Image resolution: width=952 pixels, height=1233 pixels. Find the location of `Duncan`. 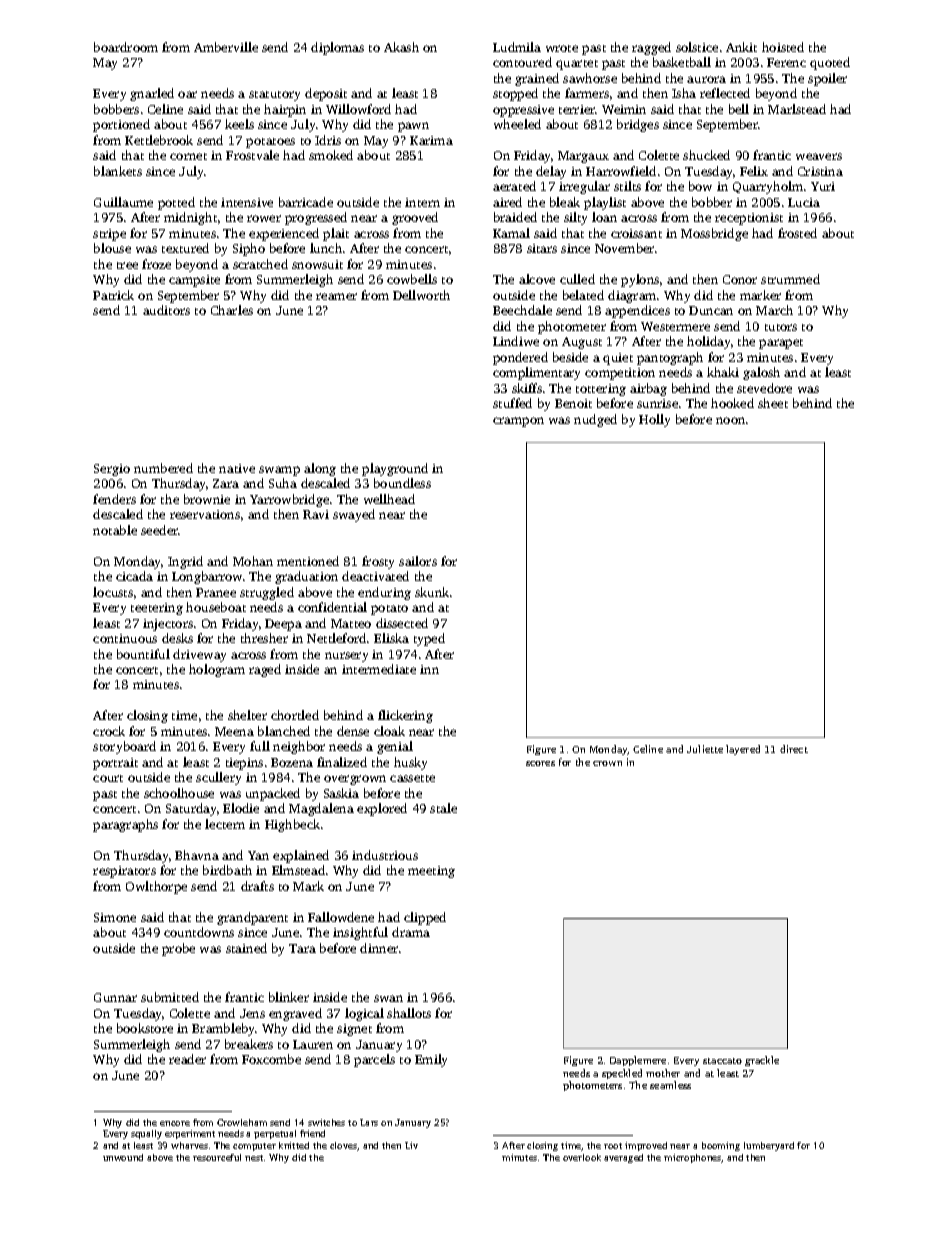

Duncan is located at coordinates (711, 310).
